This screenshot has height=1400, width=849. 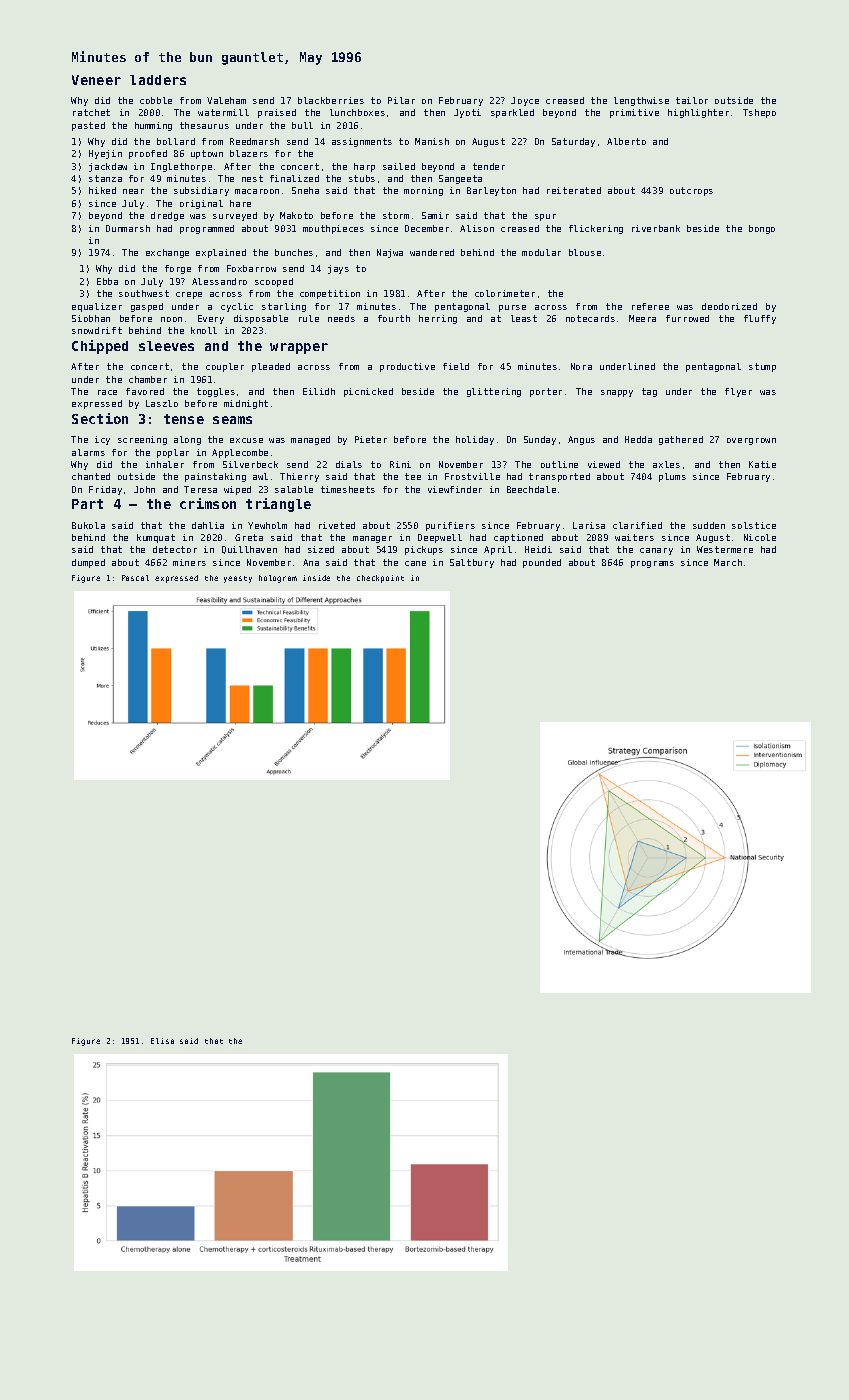 What do you see at coordinates (162, 1041) in the screenshot?
I see `Elisa` at bounding box center [162, 1041].
